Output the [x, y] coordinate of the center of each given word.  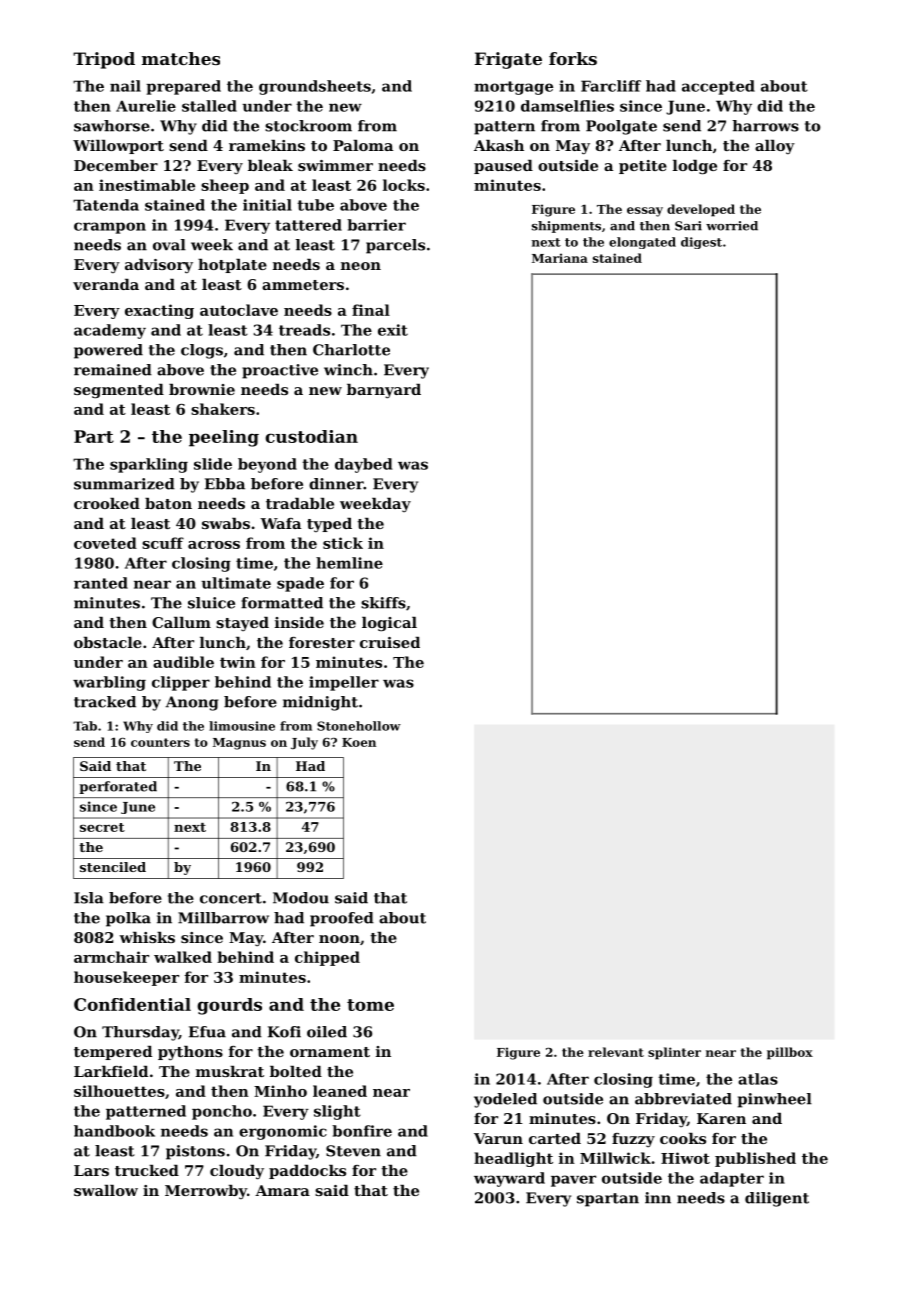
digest [701, 243]
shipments [566, 227]
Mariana [560, 258]
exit [393, 330]
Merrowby [206, 1192]
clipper [181, 683]
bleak [270, 165]
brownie [202, 389]
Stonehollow [359, 726]
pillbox [790, 1053]
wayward [509, 1179]
